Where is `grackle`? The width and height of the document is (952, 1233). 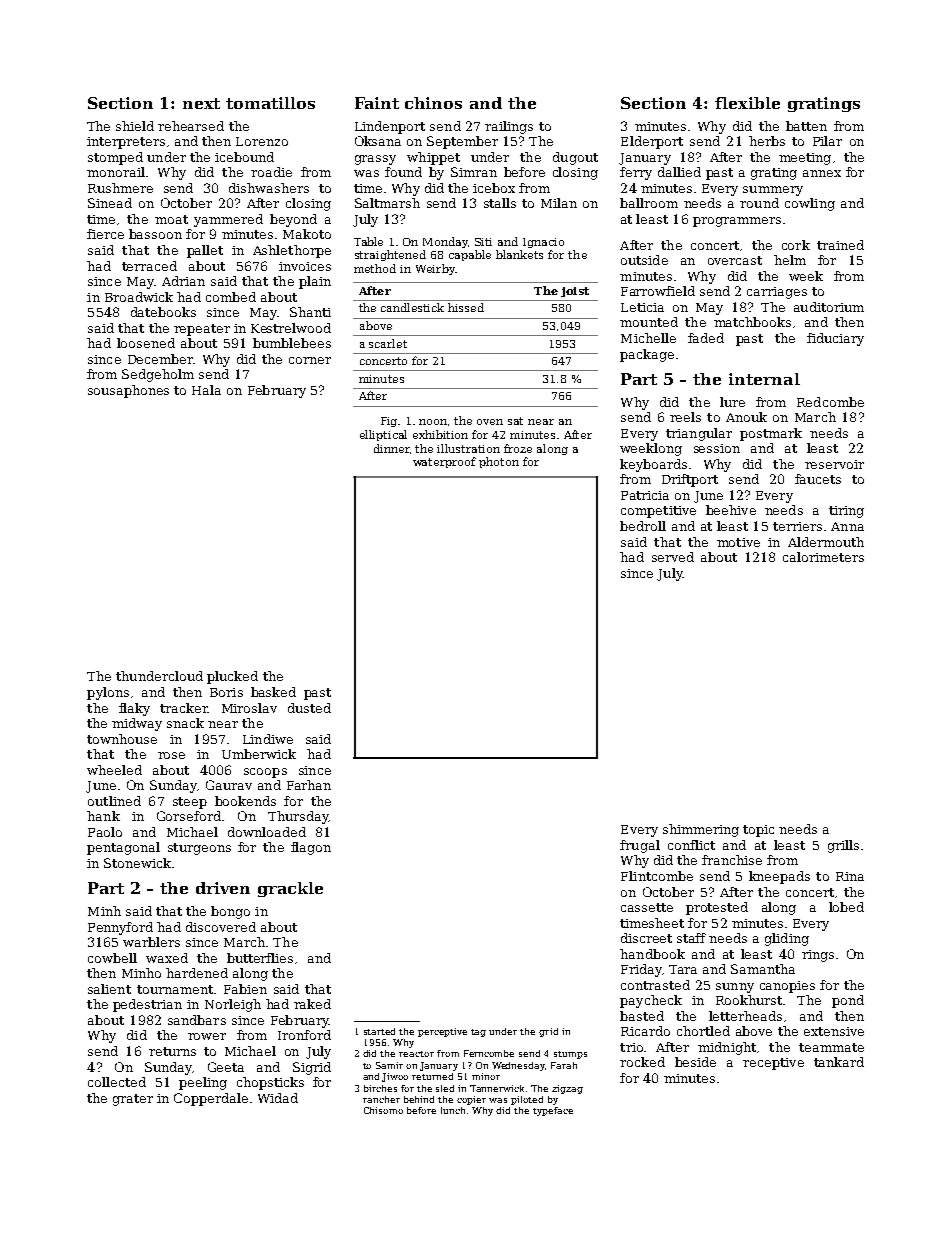
grackle is located at coordinates (290, 889).
